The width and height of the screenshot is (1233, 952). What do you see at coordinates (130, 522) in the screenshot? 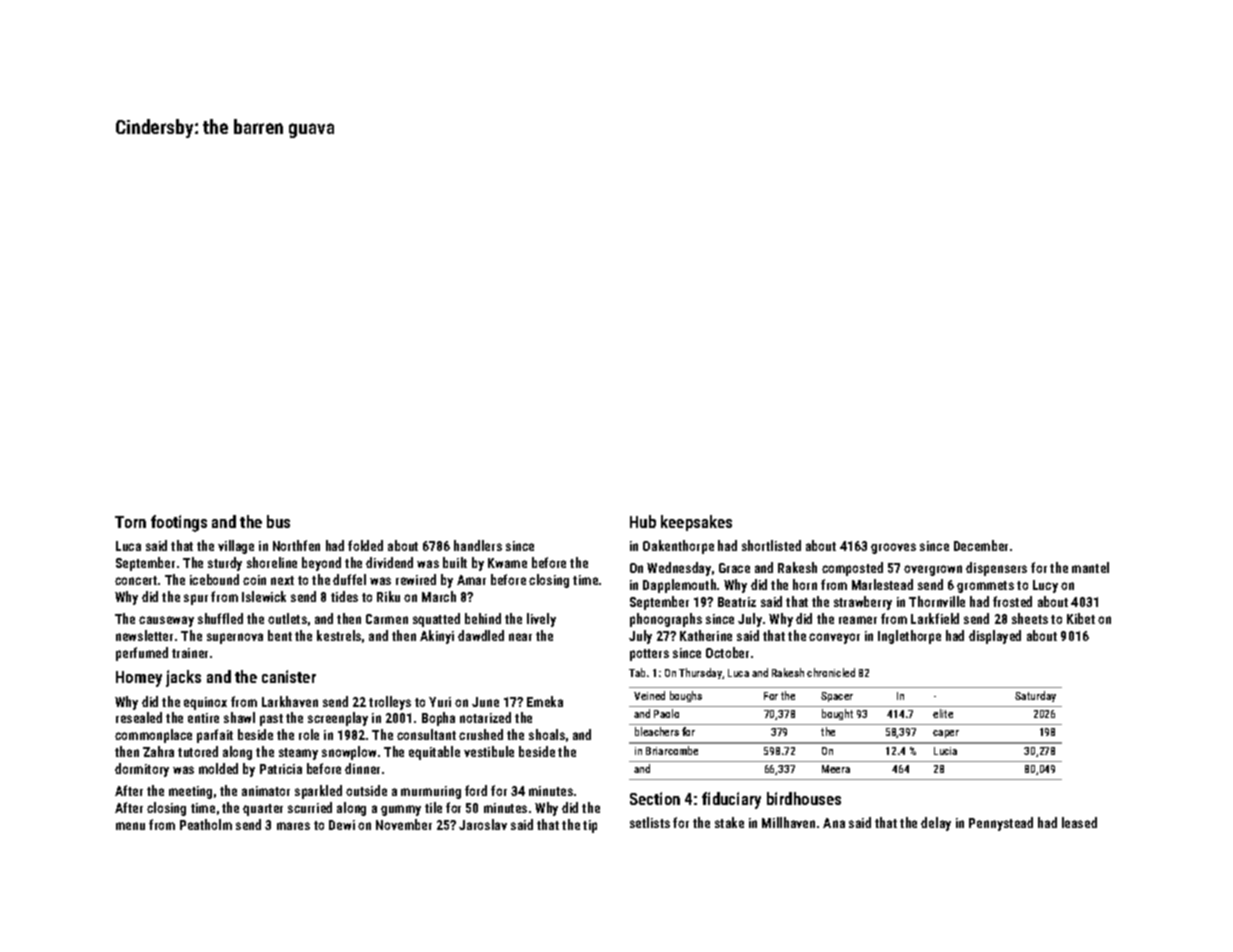
I see `Torn` at bounding box center [130, 522].
